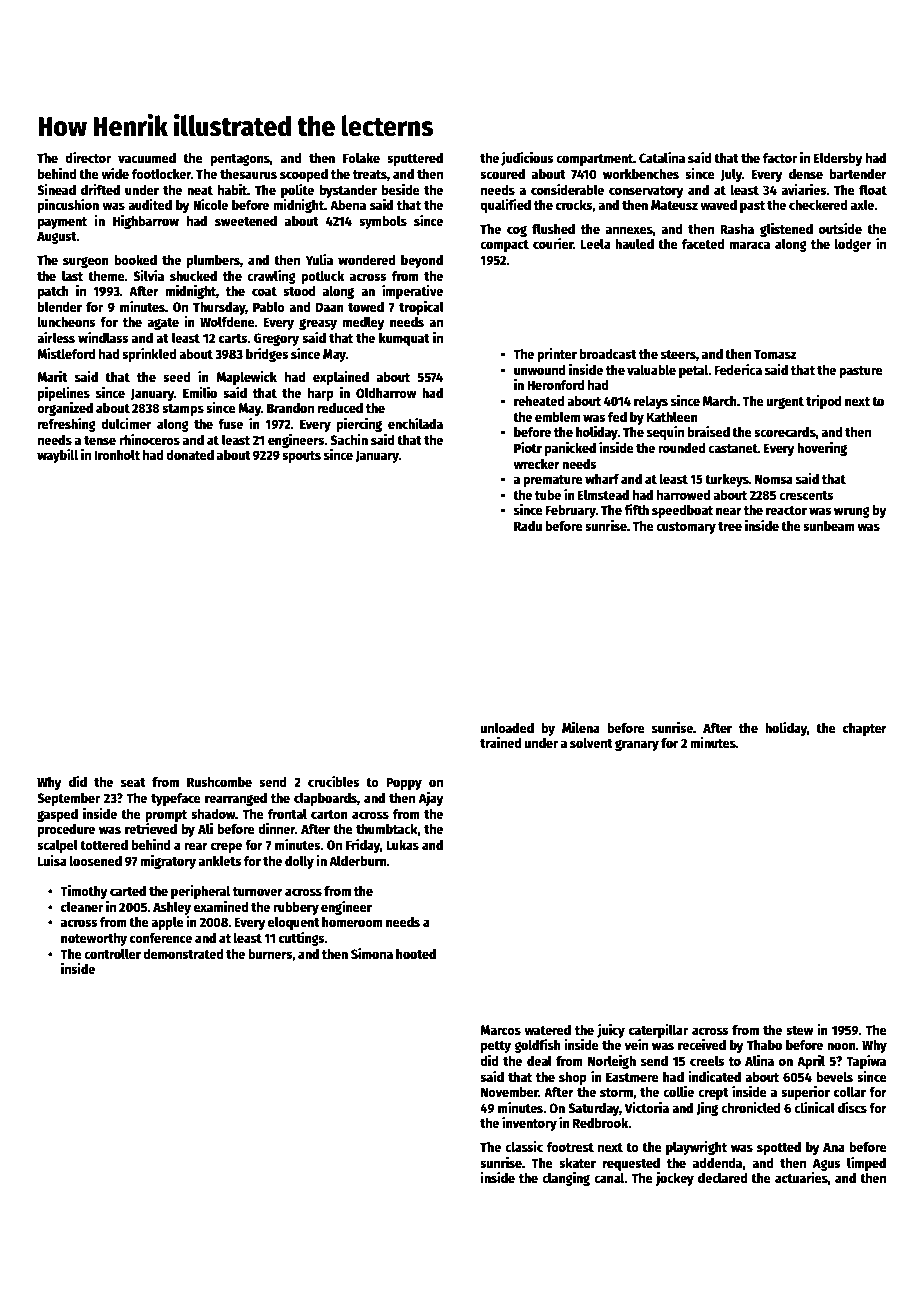  What do you see at coordinates (387, 829) in the screenshot?
I see `thumbtack` at bounding box center [387, 829].
